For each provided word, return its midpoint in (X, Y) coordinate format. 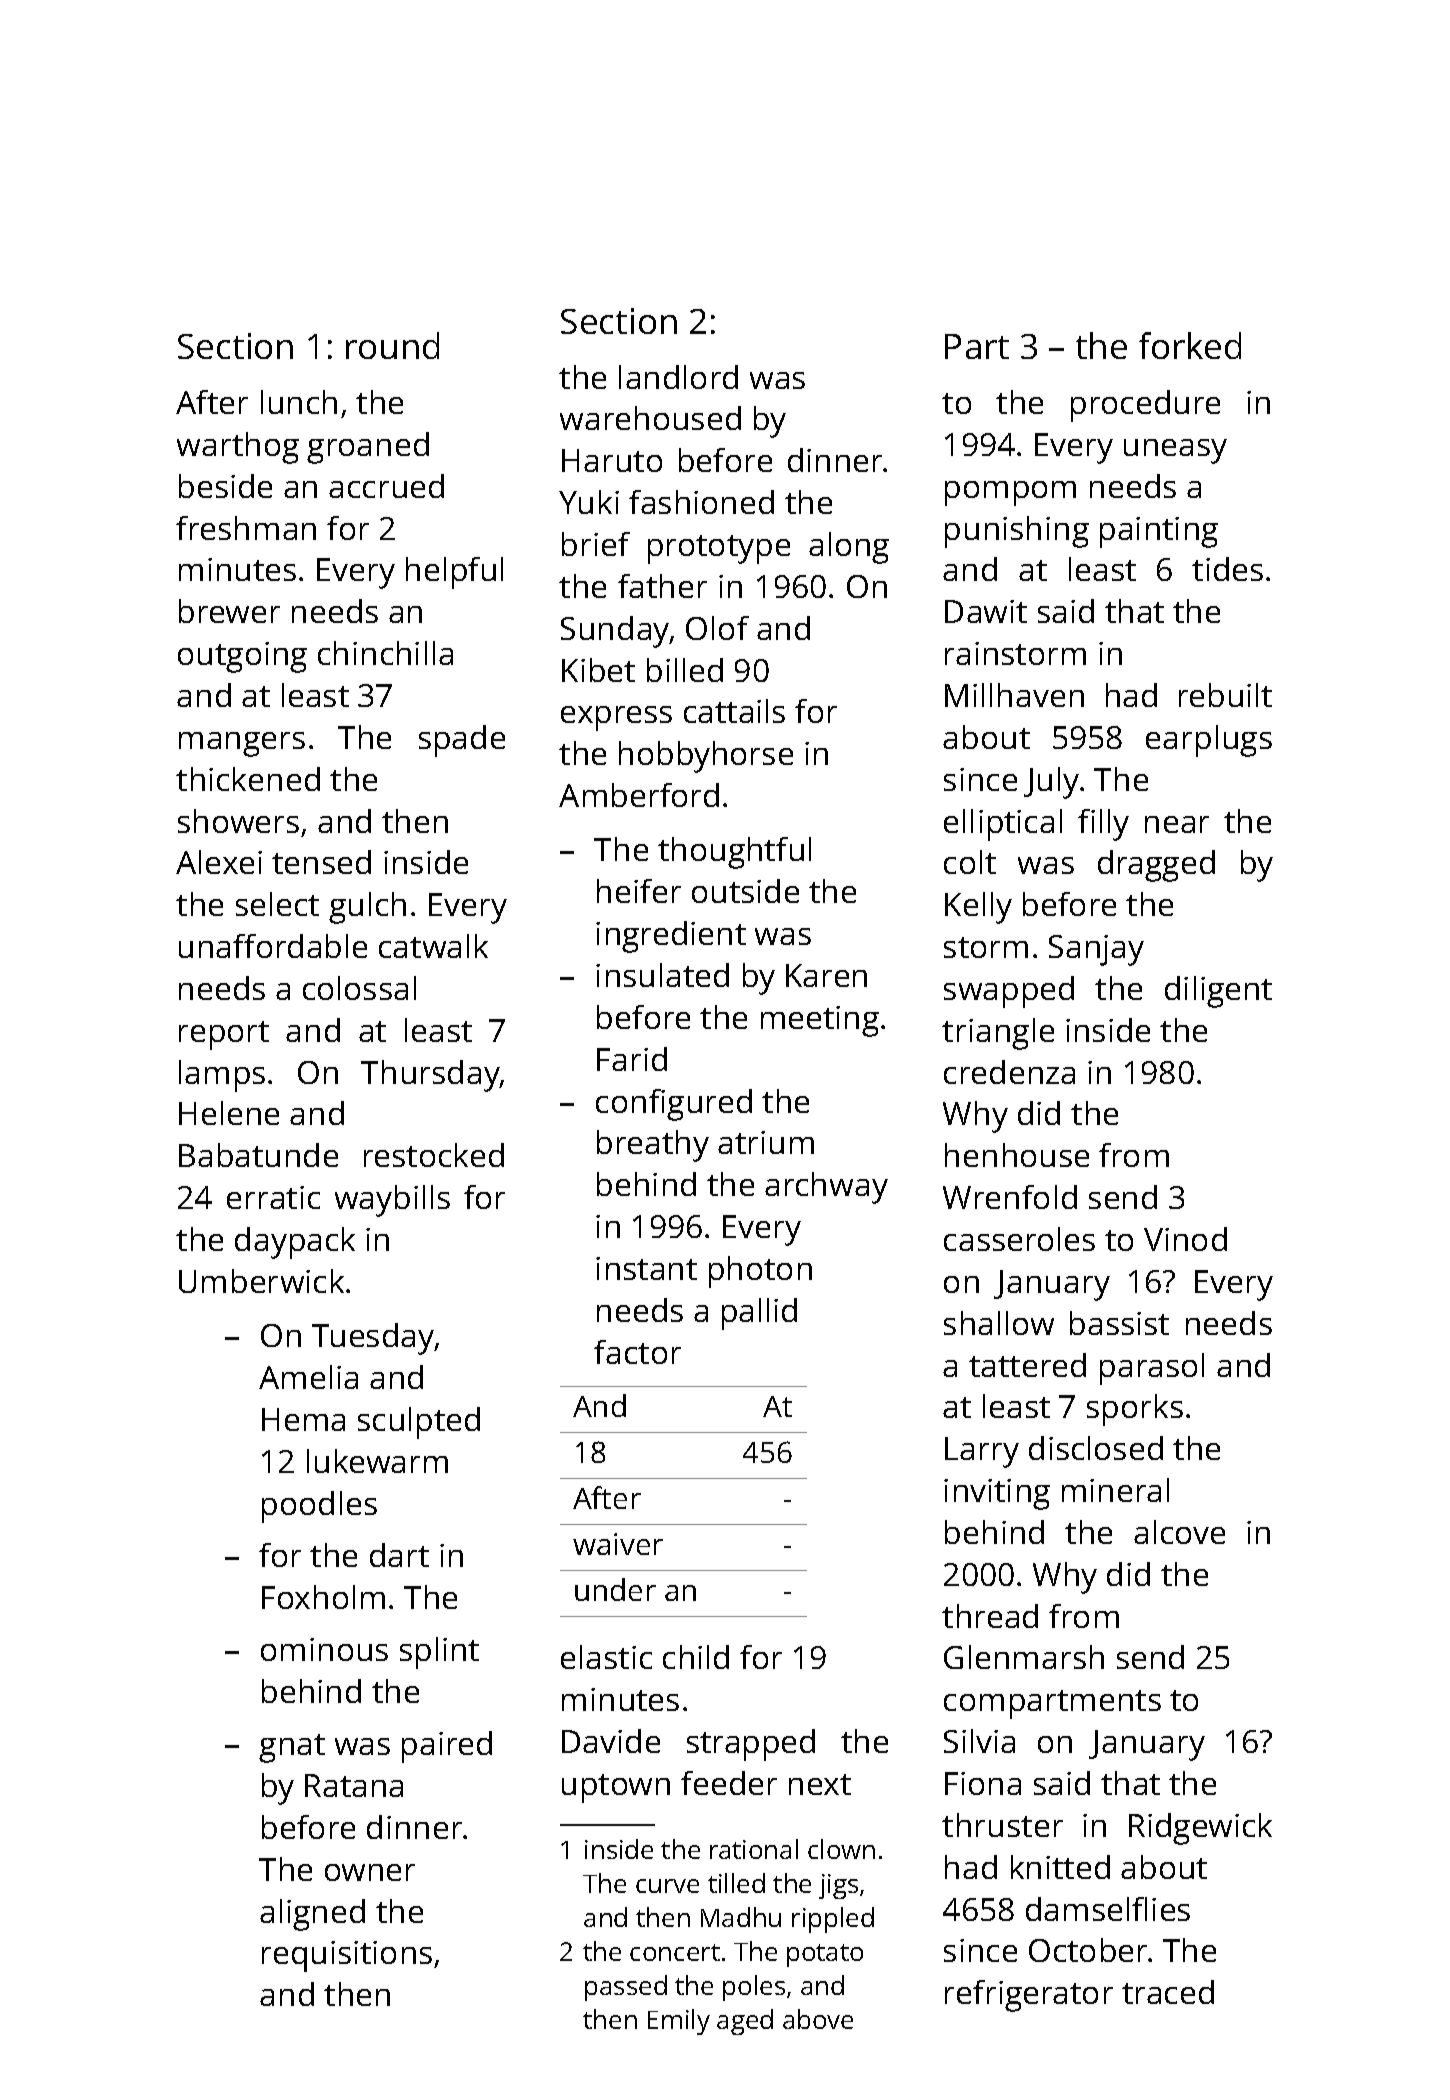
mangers (242, 744)
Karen (826, 975)
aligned (312, 1915)
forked (1190, 345)
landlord (678, 377)
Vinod (1185, 1239)
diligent (1218, 992)
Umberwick (261, 1281)
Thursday (430, 1076)
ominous (324, 1649)
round (392, 345)
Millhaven (1014, 695)
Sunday (615, 632)
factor (637, 1352)
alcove (1179, 1532)
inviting (997, 1494)
